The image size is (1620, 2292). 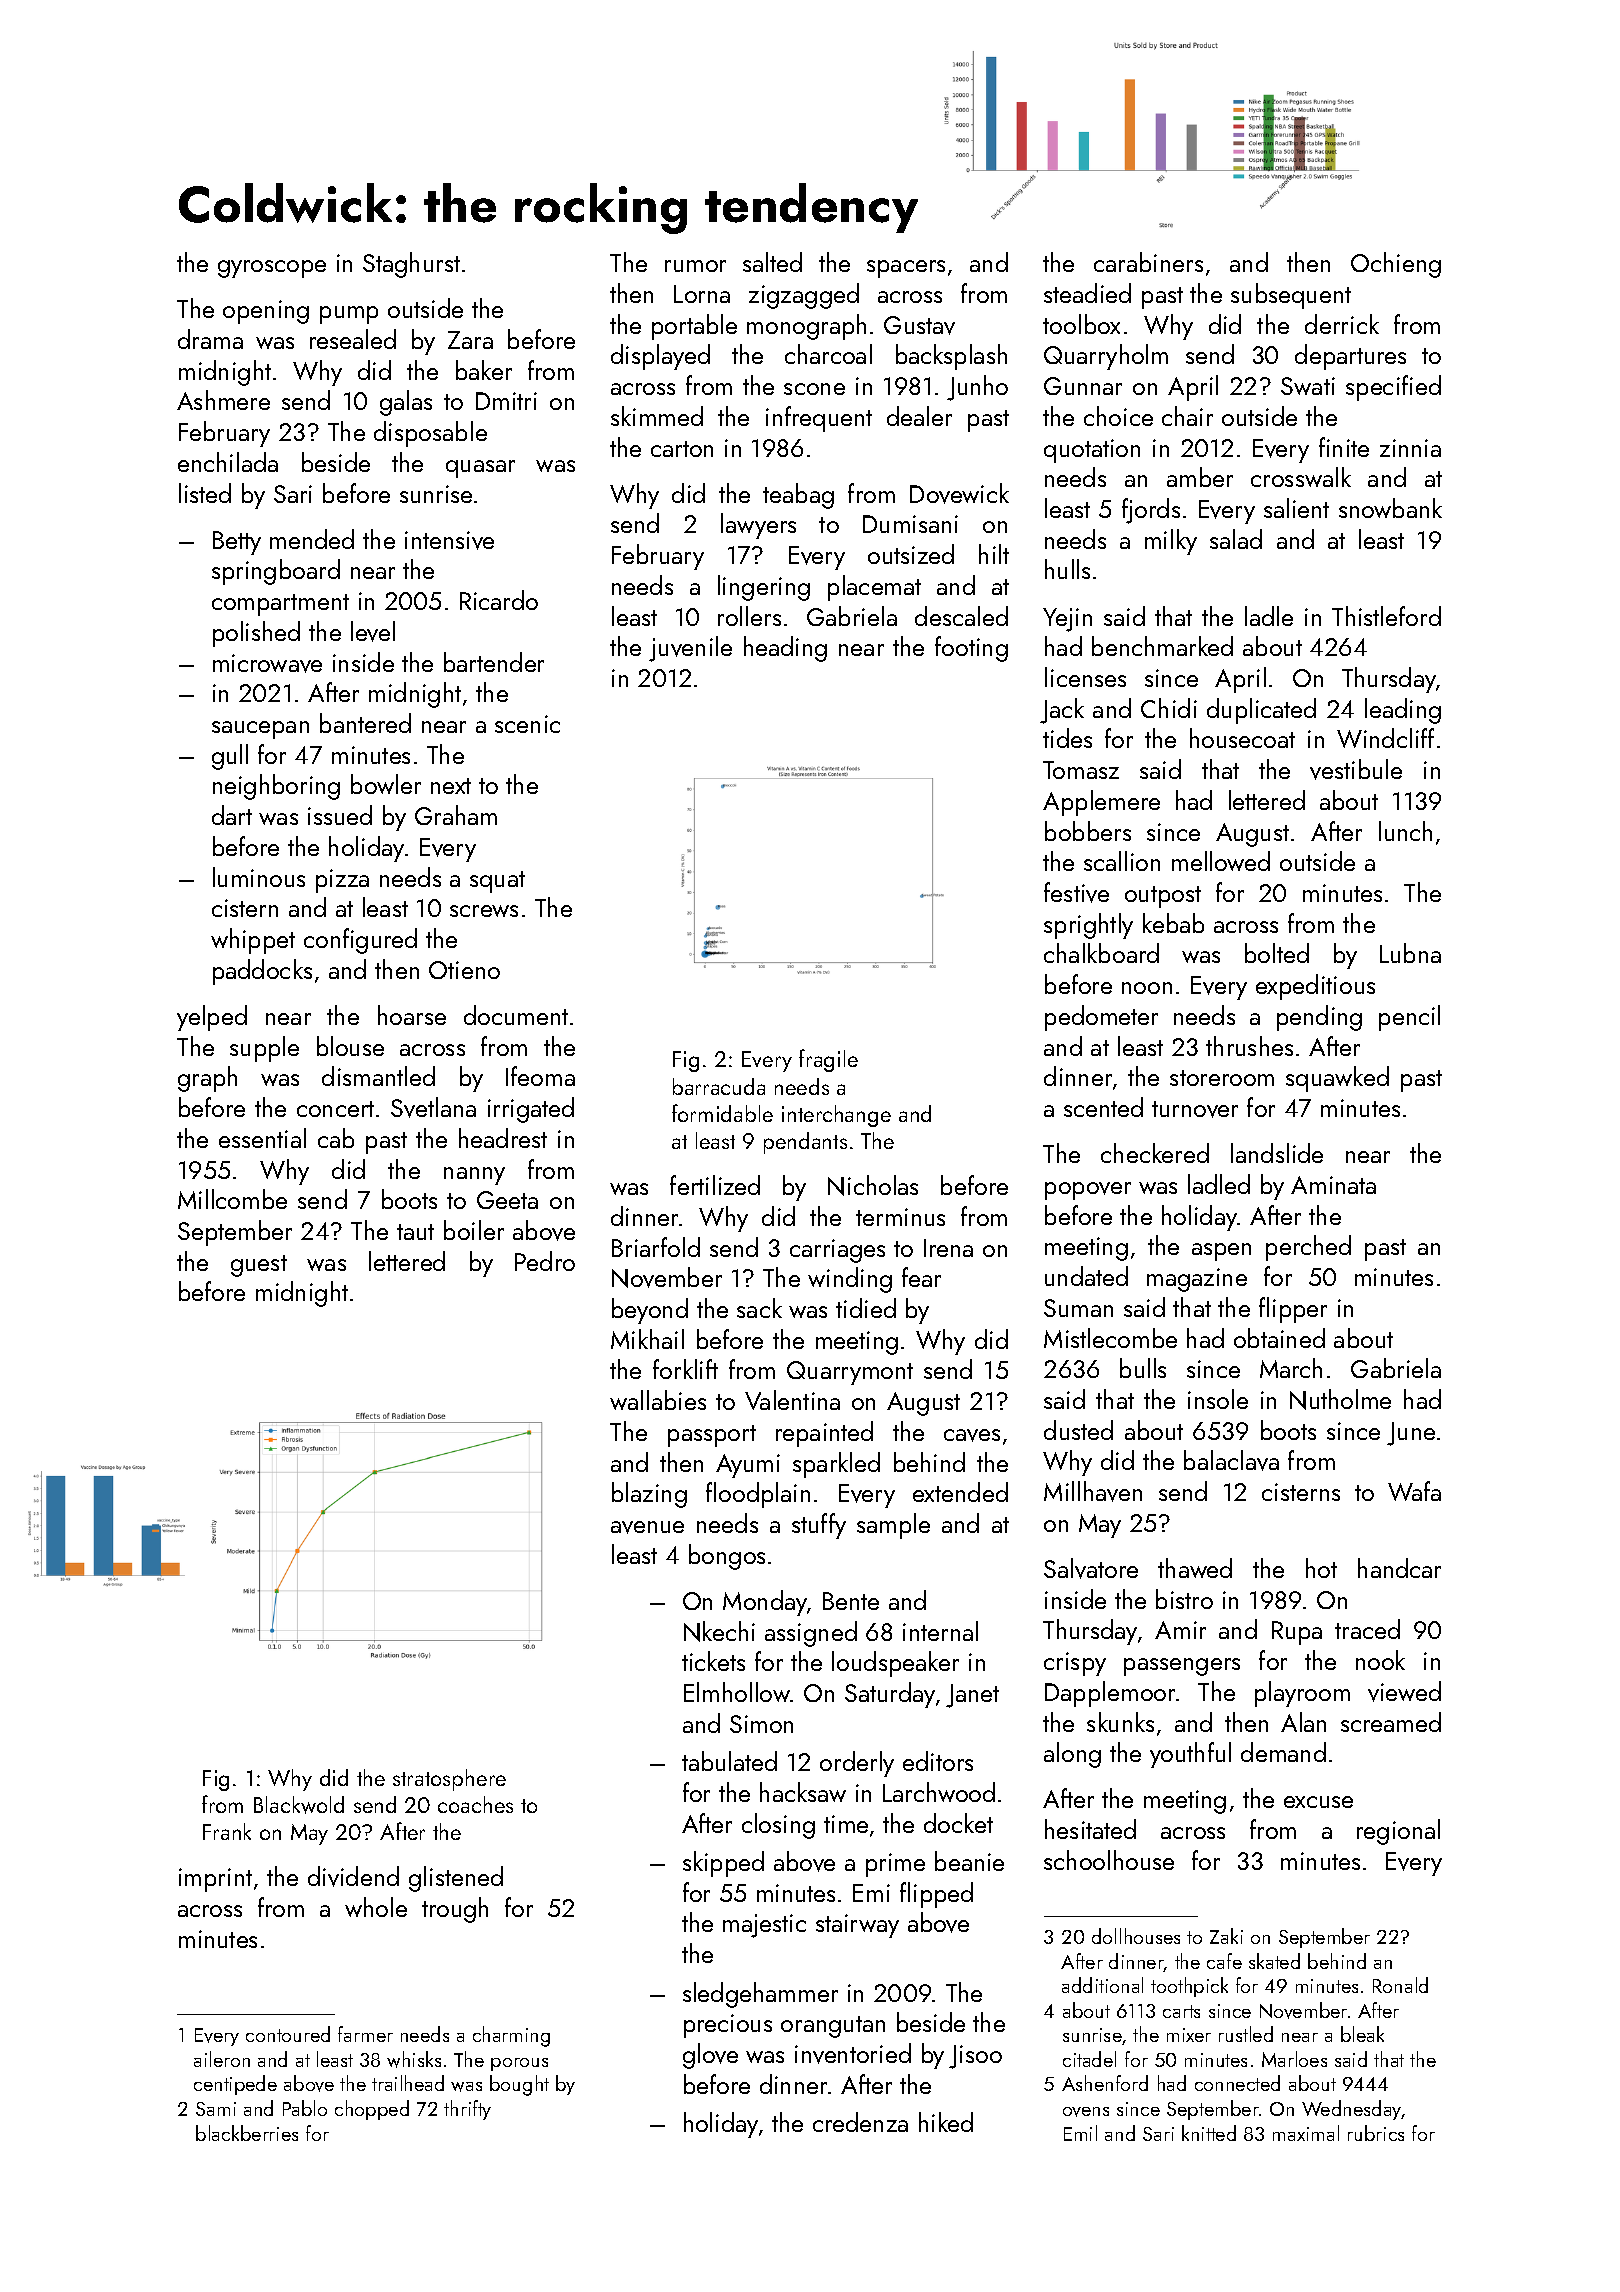 What do you see at coordinates (1148, 262) in the page?
I see `carabiners` at bounding box center [1148, 262].
